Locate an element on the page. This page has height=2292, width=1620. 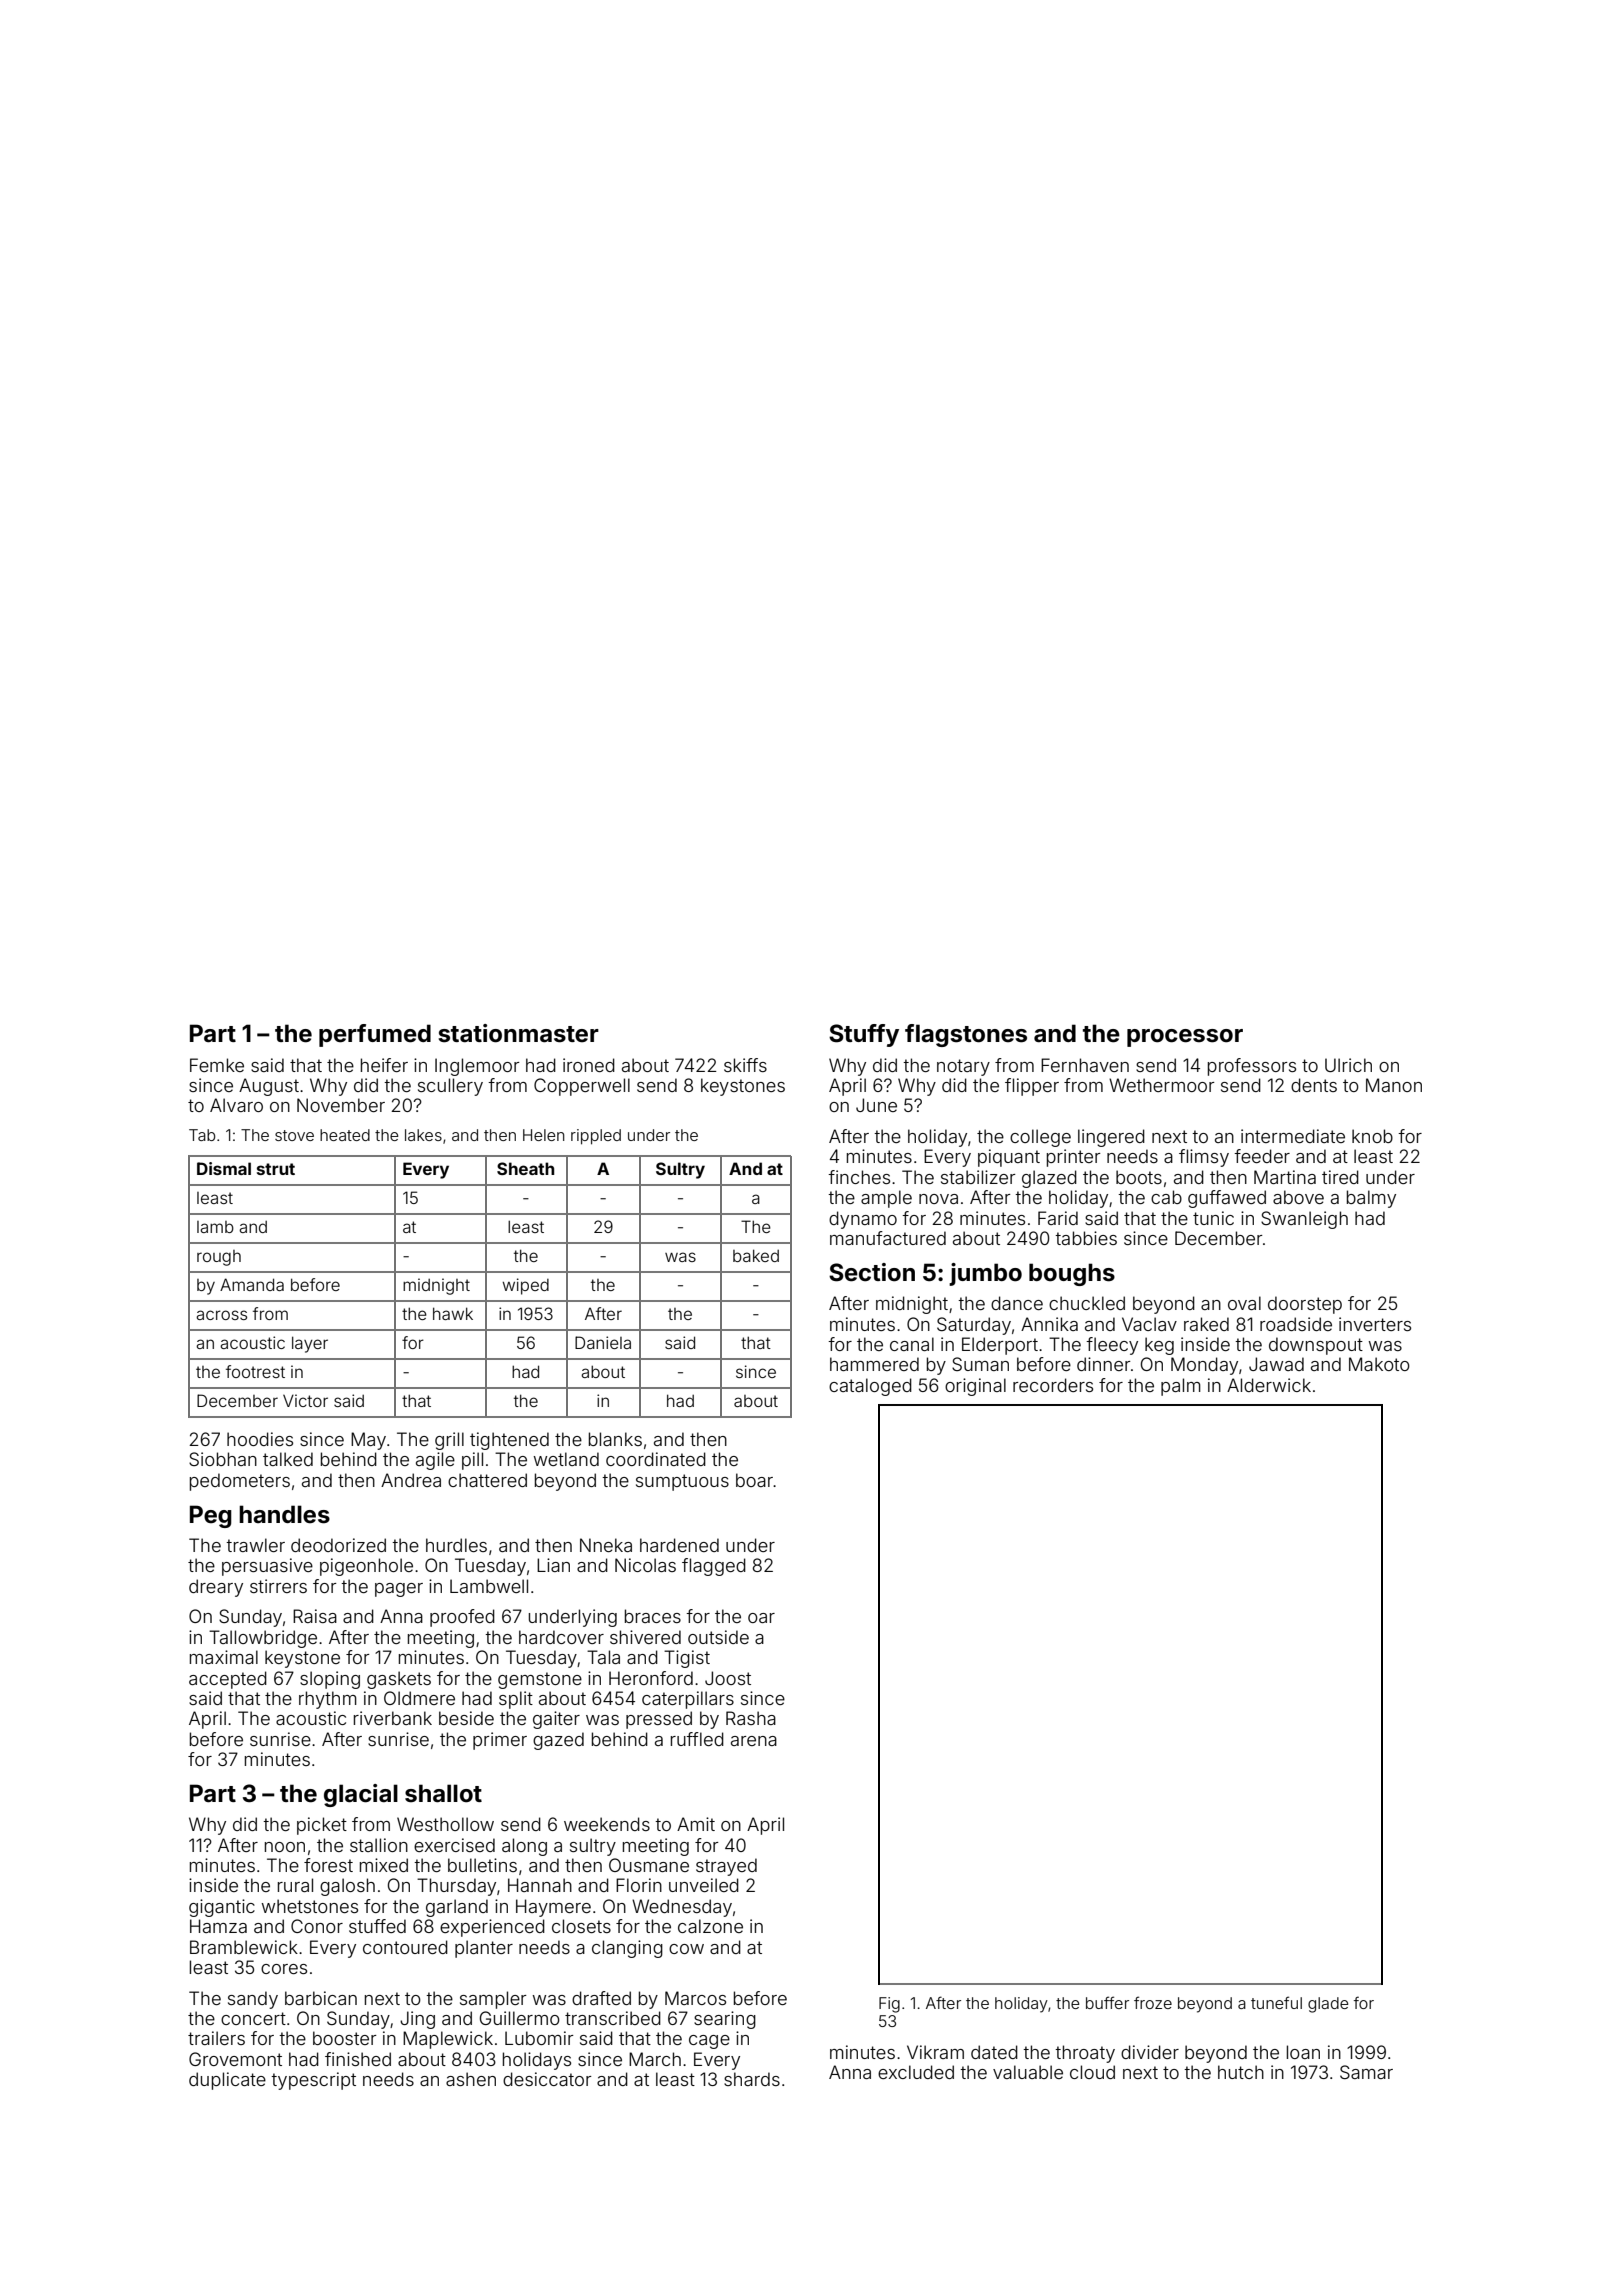
stabilizer is located at coordinates (978, 1177).
